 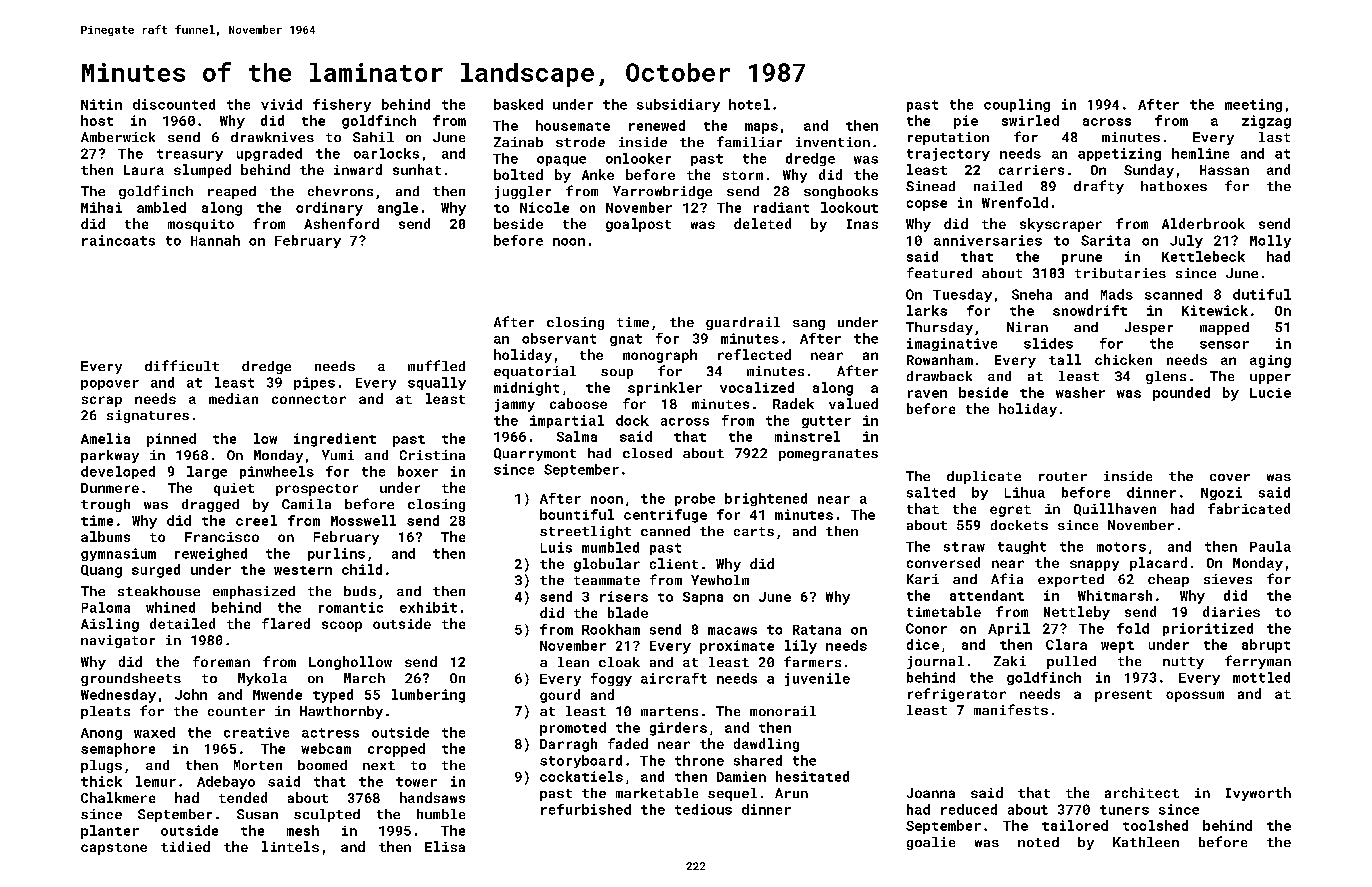 What do you see at coordinates (762, 223) in the screenshot?
I see `deleted` at bounding box center [762, 223].
